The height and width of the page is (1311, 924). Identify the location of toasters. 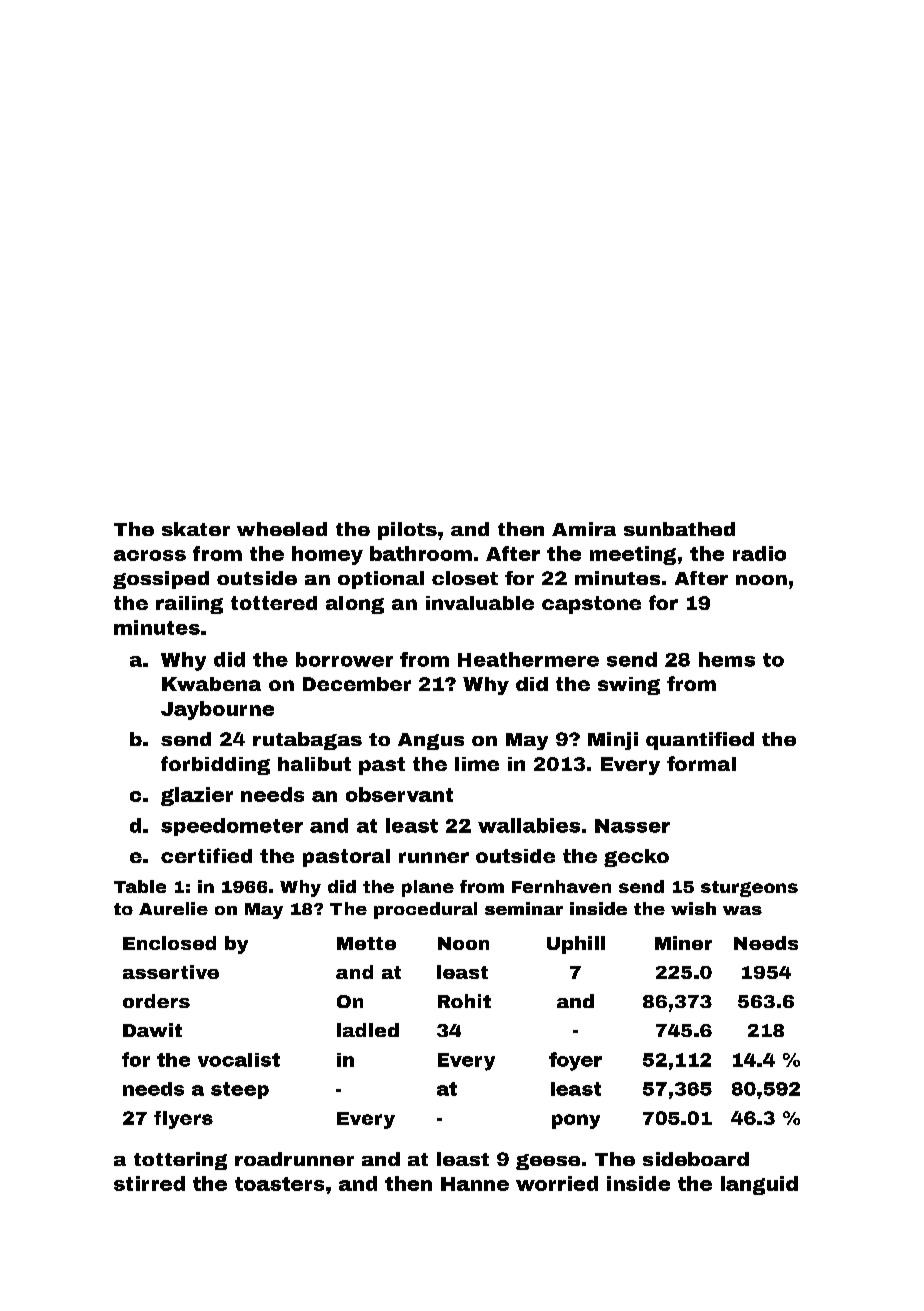
(279, 1184).
